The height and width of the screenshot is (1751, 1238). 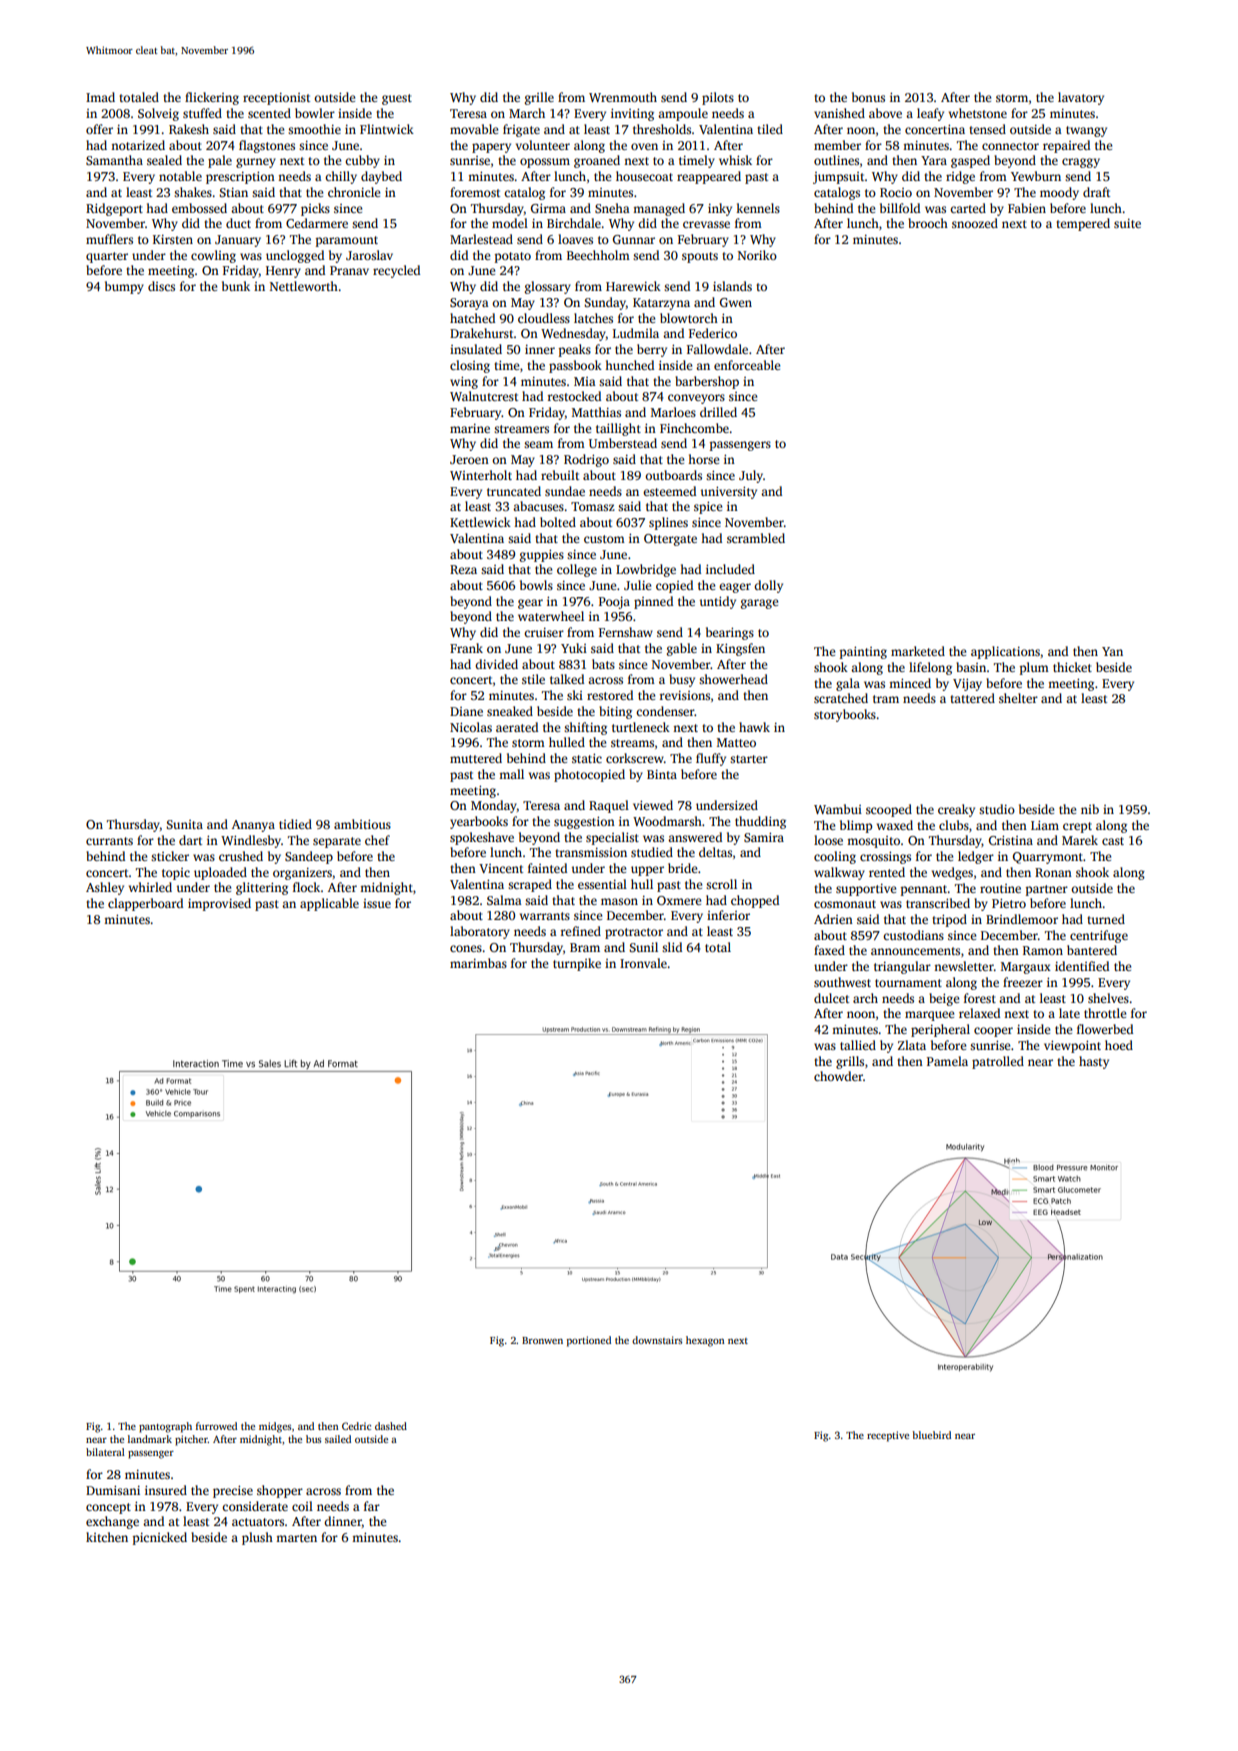 I want to click on improvised, so click(x=219, y=904).
